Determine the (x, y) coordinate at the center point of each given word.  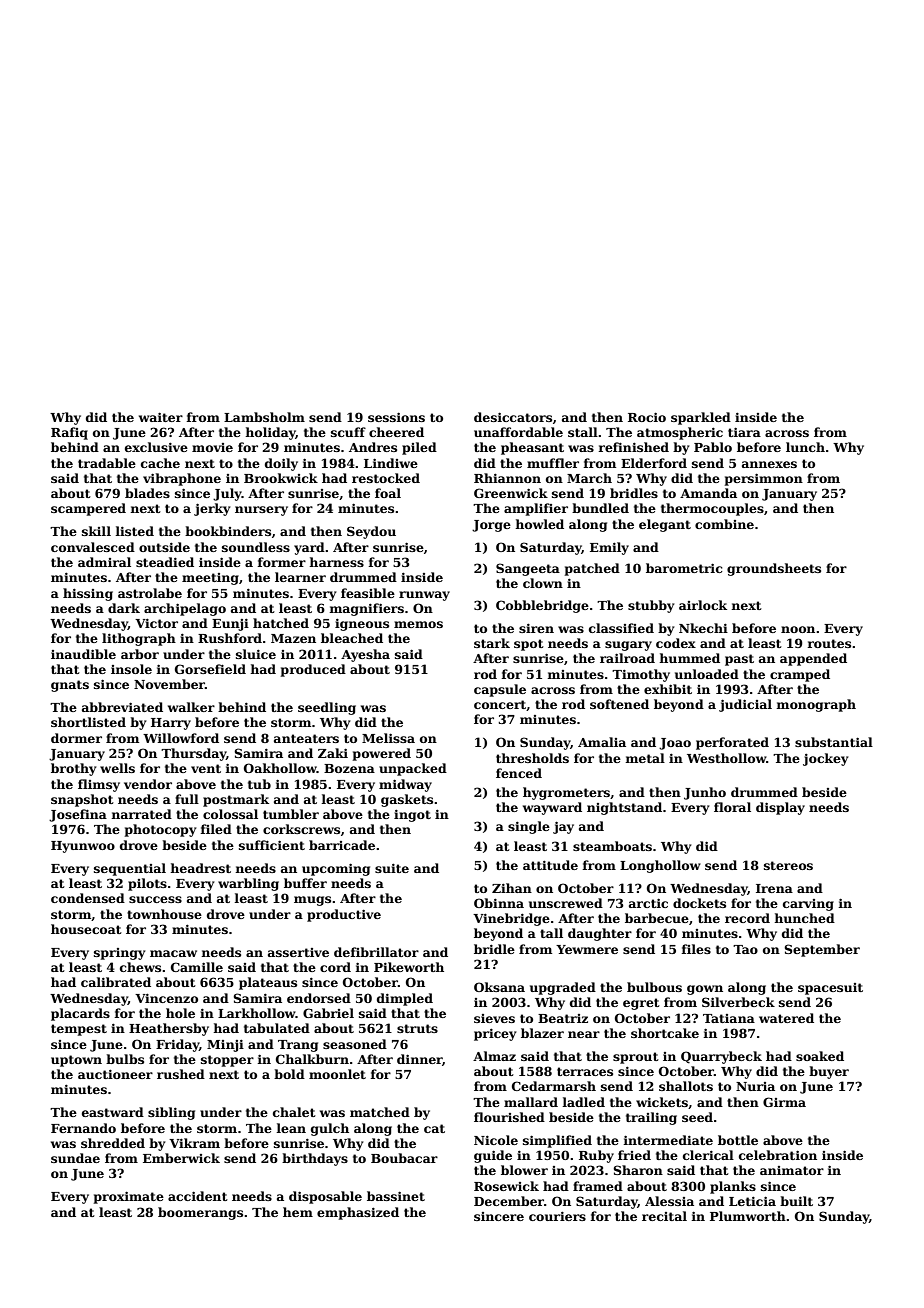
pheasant (532, 448)
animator (792, 1170)
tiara (744, 432)
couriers (557, 1216)
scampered (88, 509)
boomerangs (200, 1213)
